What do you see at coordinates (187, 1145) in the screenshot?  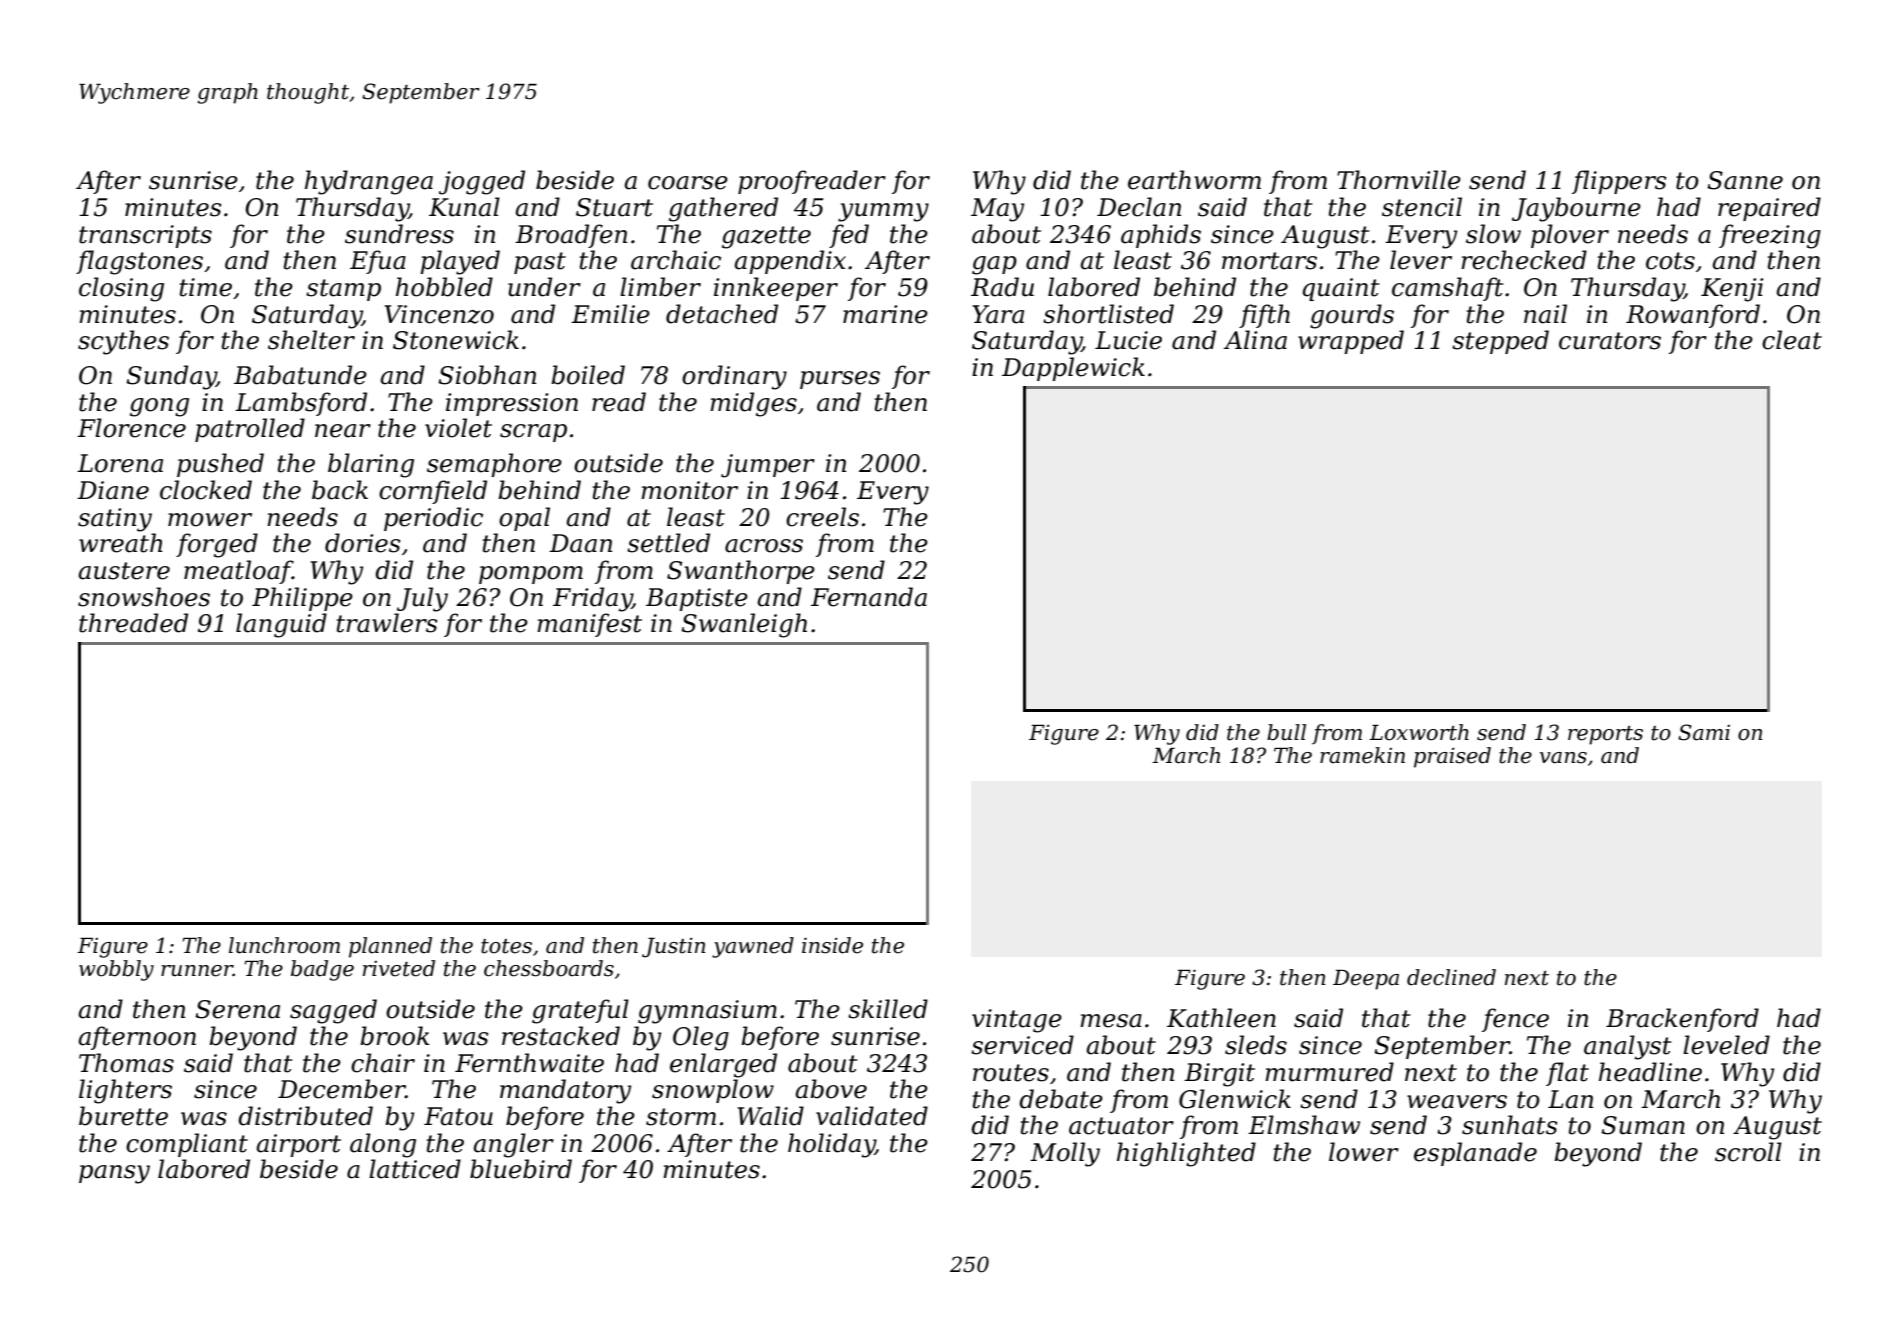 I see `compliant` at bounding box center [187, 1145].
